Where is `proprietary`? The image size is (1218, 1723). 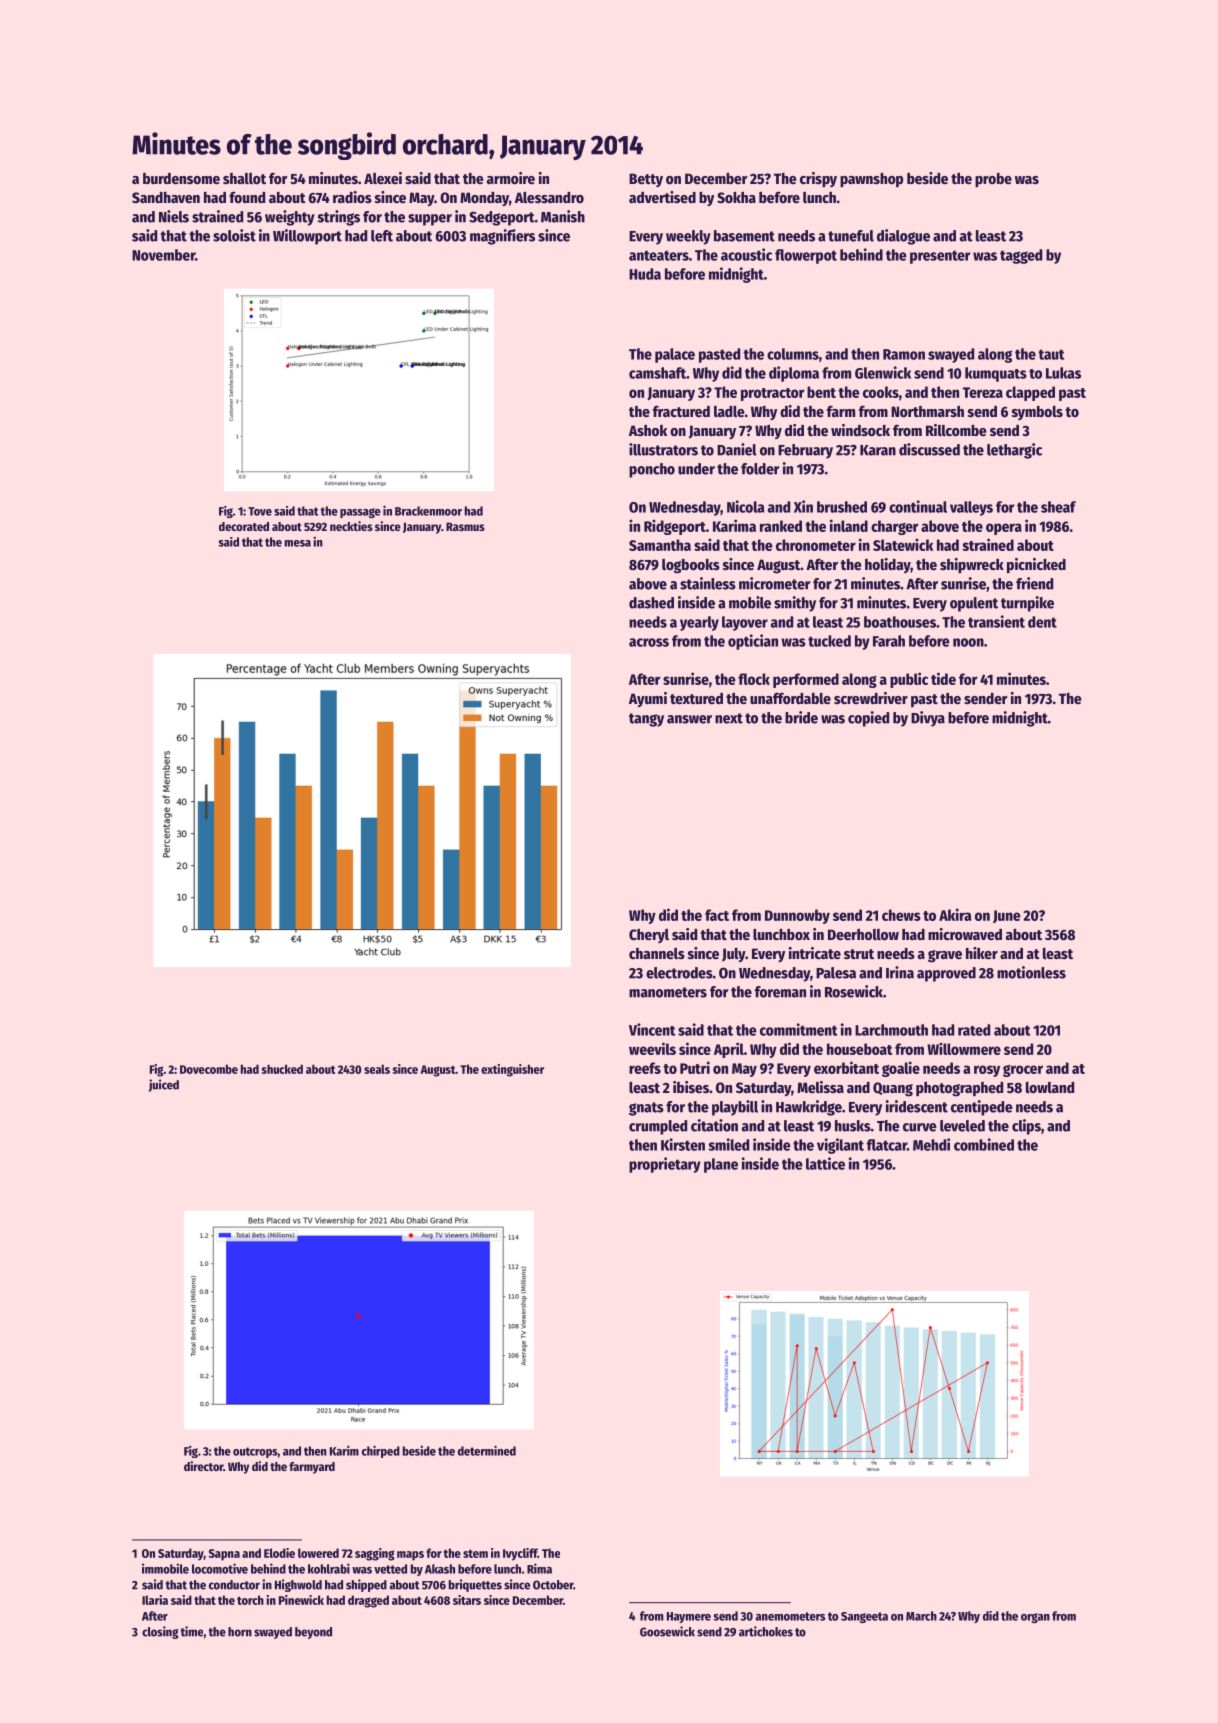 proprietary is located at coordinates (665, 1165).
